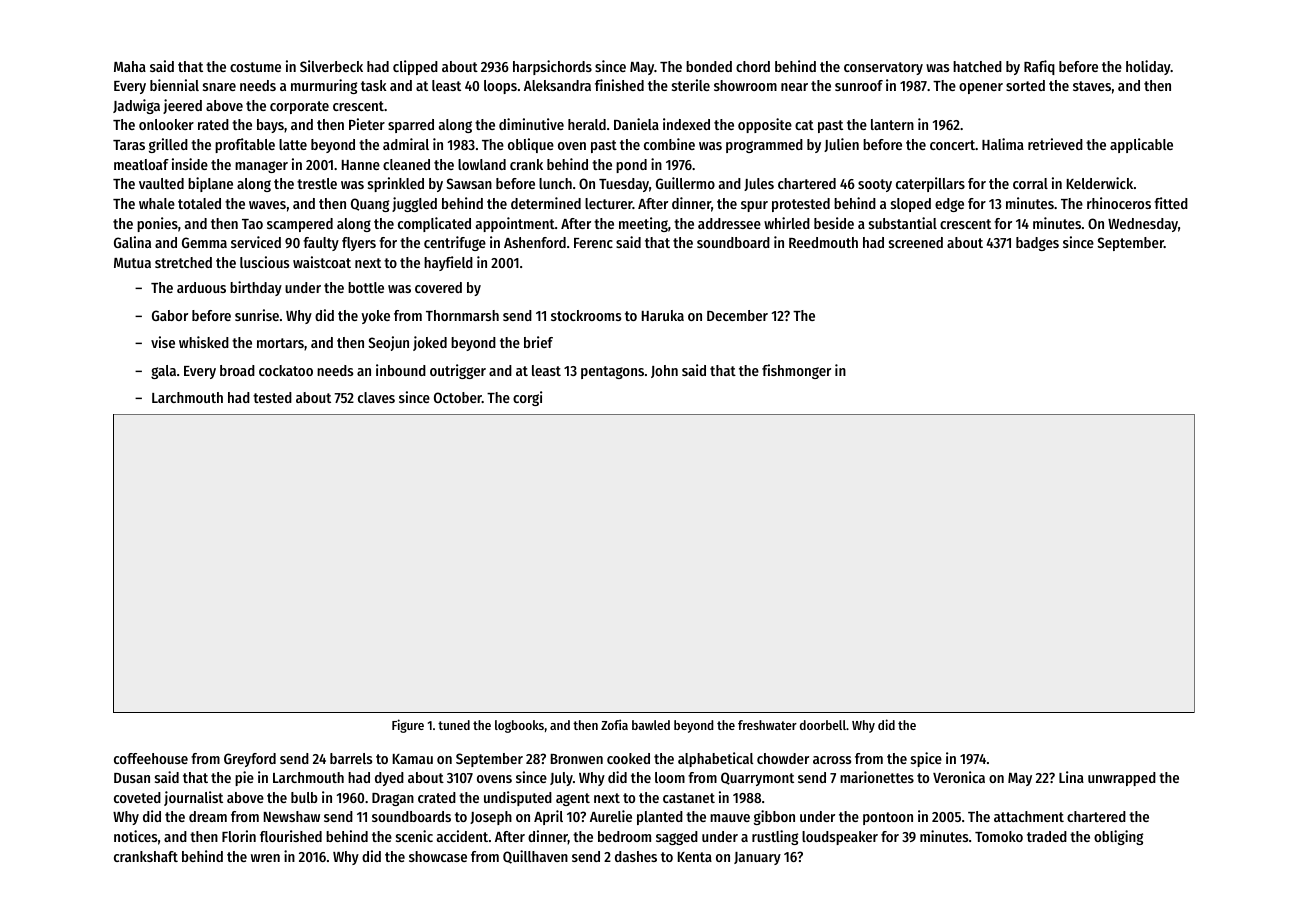 This image has height=924, width=1308. What do you see at coordinates (774, 817) in the image?
I see `gibbon` at bounding box center [774, 817].
